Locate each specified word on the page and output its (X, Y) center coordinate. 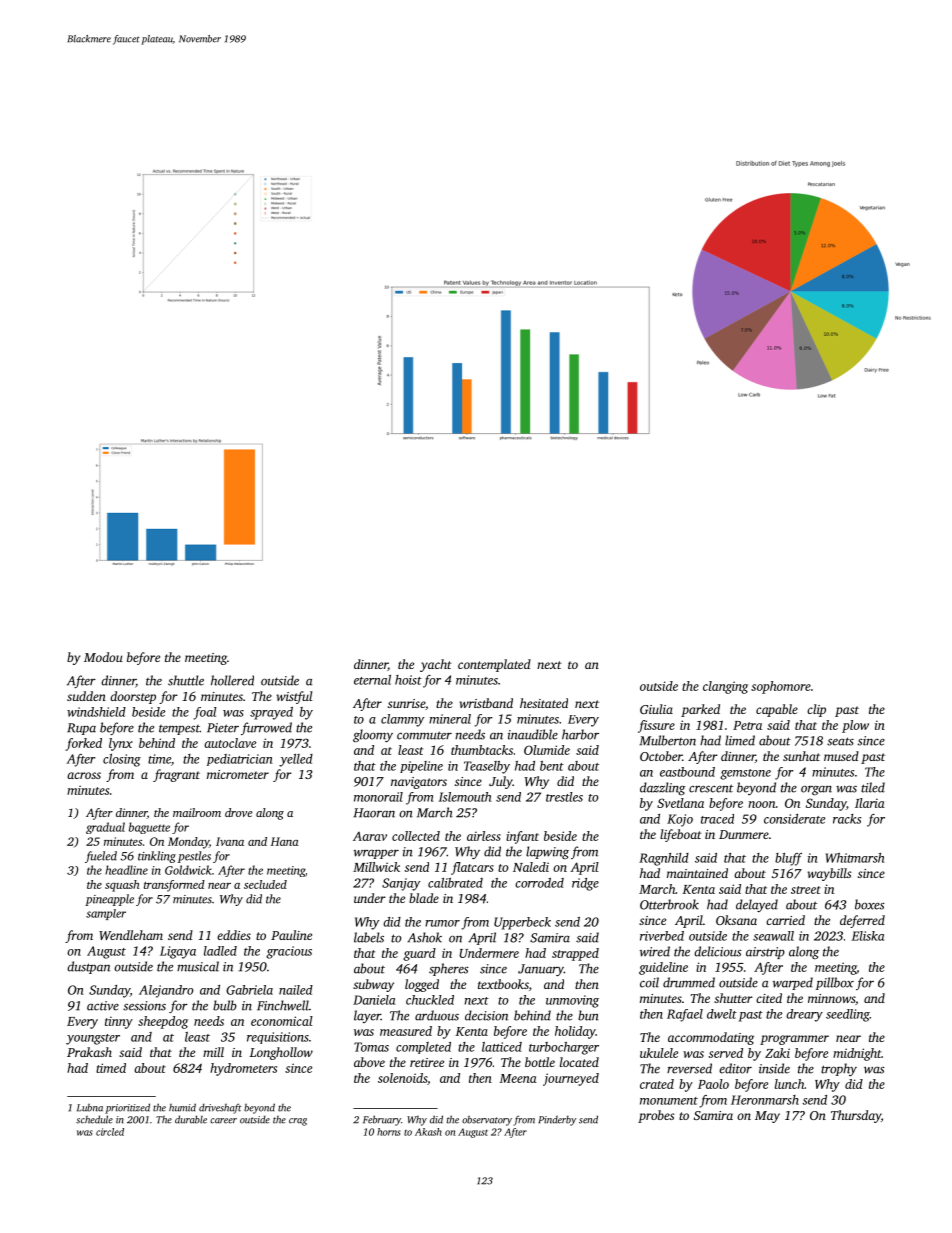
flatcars (472, 868)
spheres (449, 969)
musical (198, 966)
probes (656, 1116)
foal (205, 713)
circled (110, 1132)
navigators (419, 783)
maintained (697, 873)
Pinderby (557, 1121)
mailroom (197, 812)
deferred (862, 921)
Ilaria (870, 803)
